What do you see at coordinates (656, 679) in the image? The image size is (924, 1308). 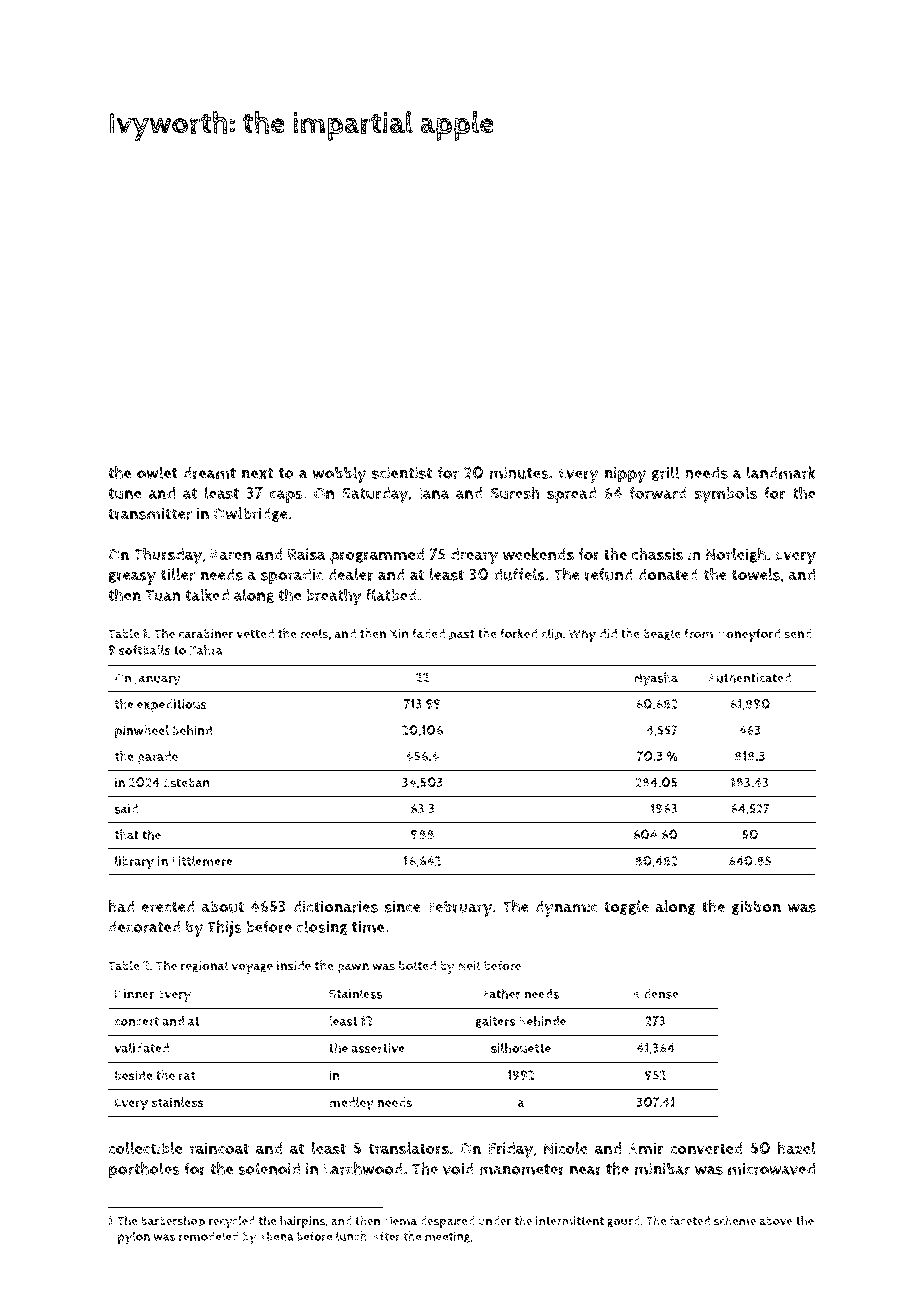 I see `Nyasha` at bounding box center [656, 679].
